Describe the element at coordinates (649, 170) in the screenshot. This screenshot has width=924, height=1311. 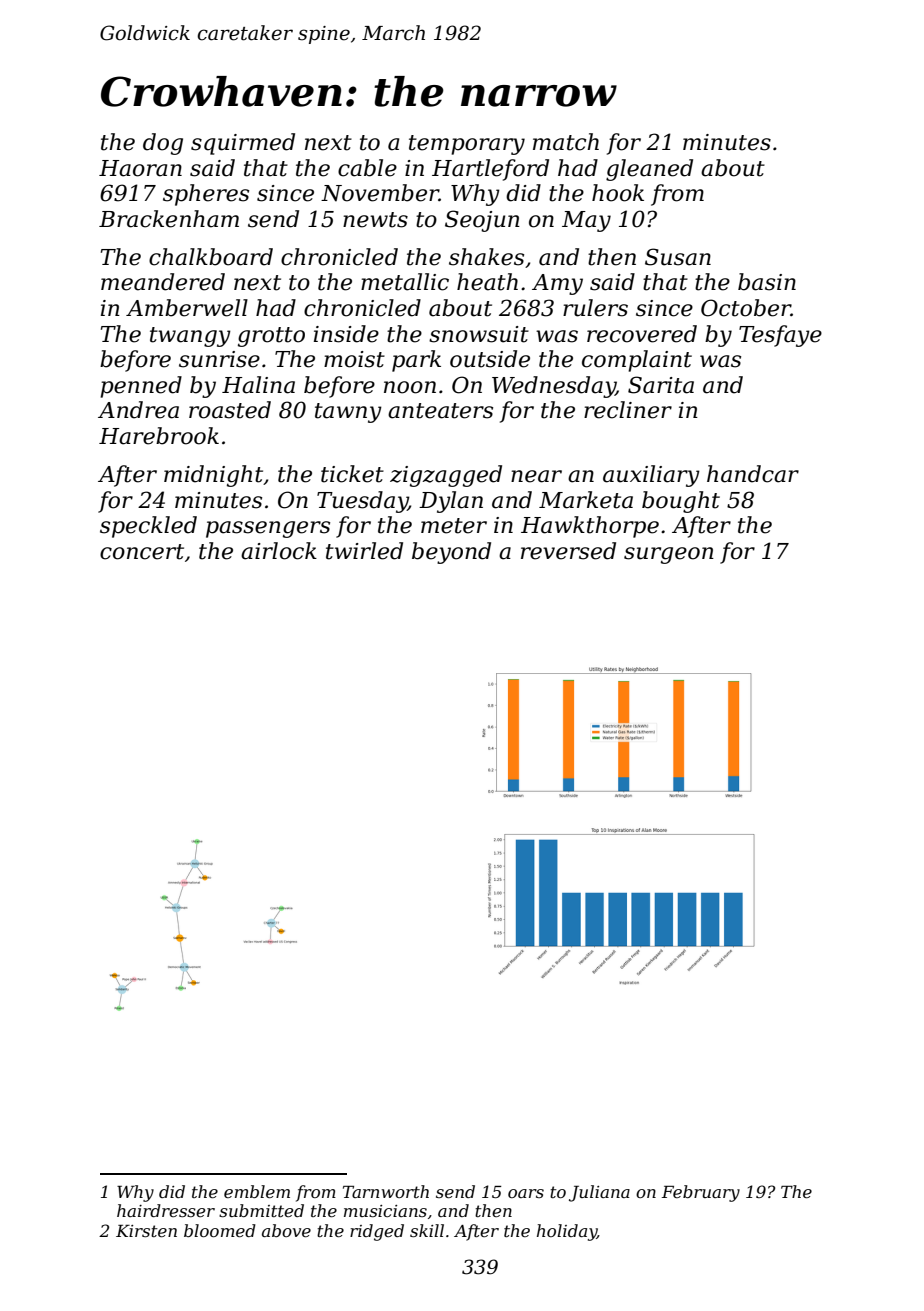
I see `gleaned` at that location.
